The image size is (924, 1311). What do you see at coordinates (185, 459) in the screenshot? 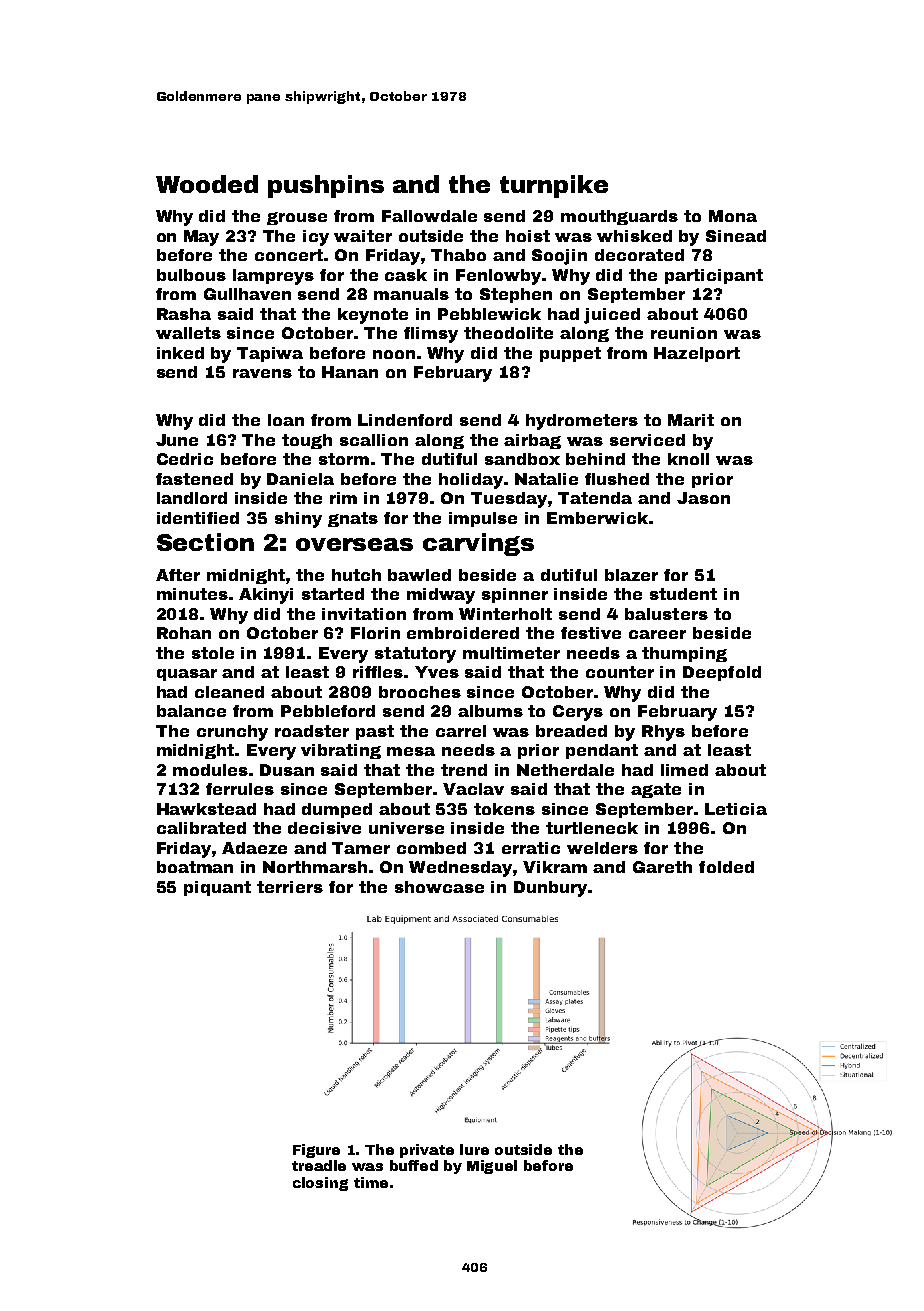
I see `Cedric` at bounding box center [185, 459].
